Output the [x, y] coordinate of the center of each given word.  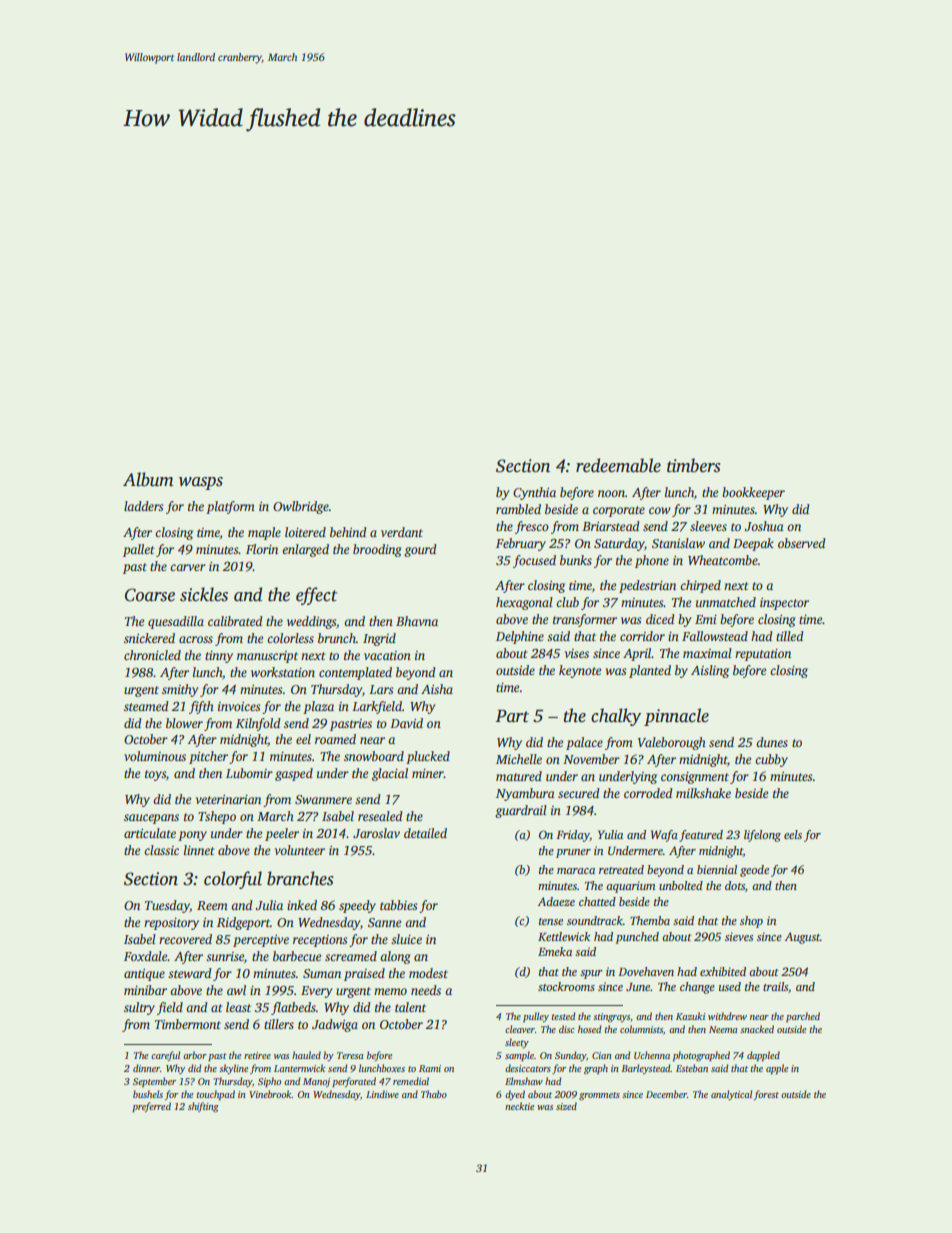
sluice [406, 939]
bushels [148, 1094]
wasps [201, 483]
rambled [518, 509]
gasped [294, 774]
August [802, 938]
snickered [149, 638]
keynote [580, 671]
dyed [515, 1095]
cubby [771, 760]
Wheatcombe [723, 560]
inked [302, 905]
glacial [390, 774]
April [637, 654]
